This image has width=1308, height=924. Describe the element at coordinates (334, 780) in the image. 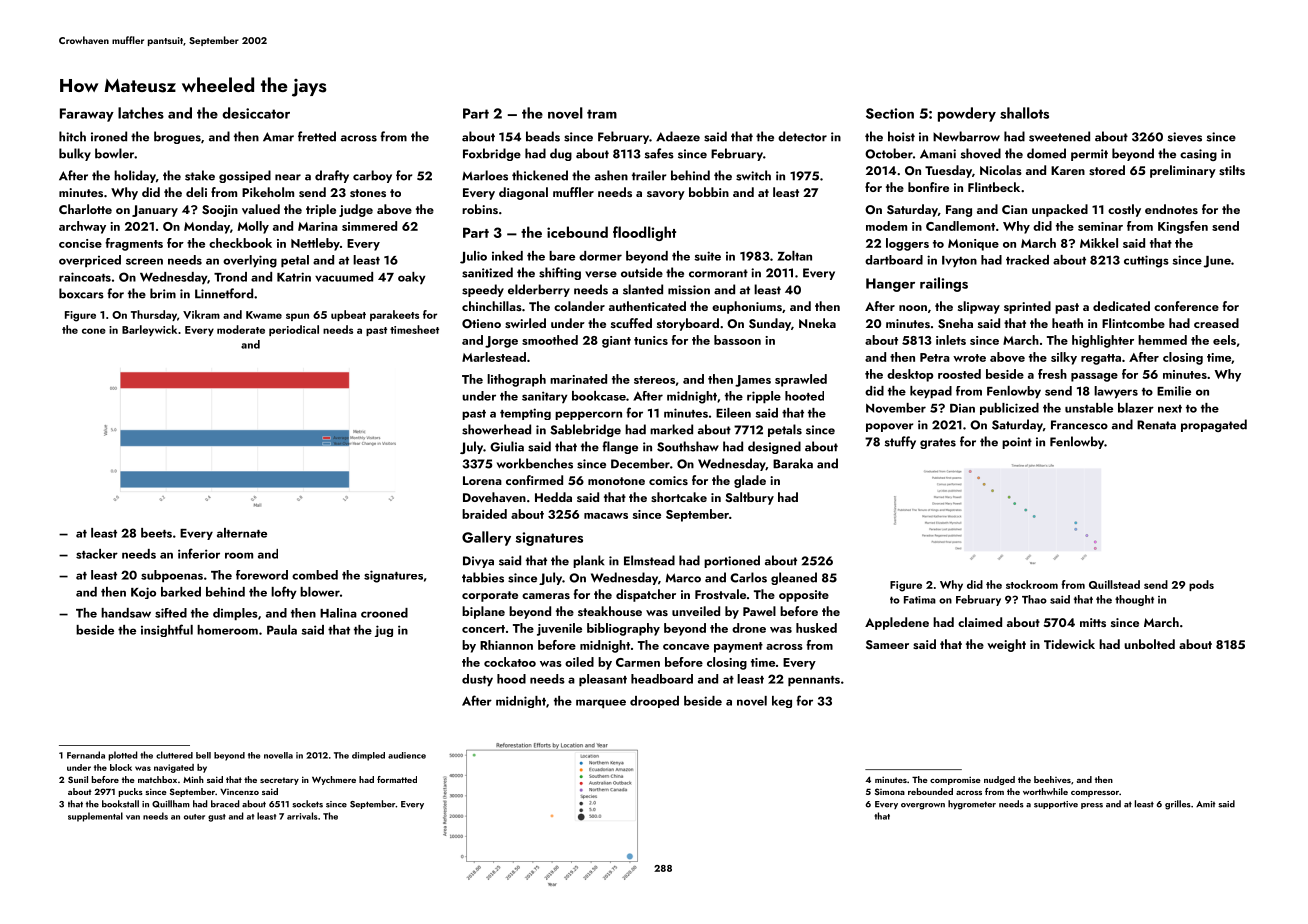

I see `Wychmere` at that location.
